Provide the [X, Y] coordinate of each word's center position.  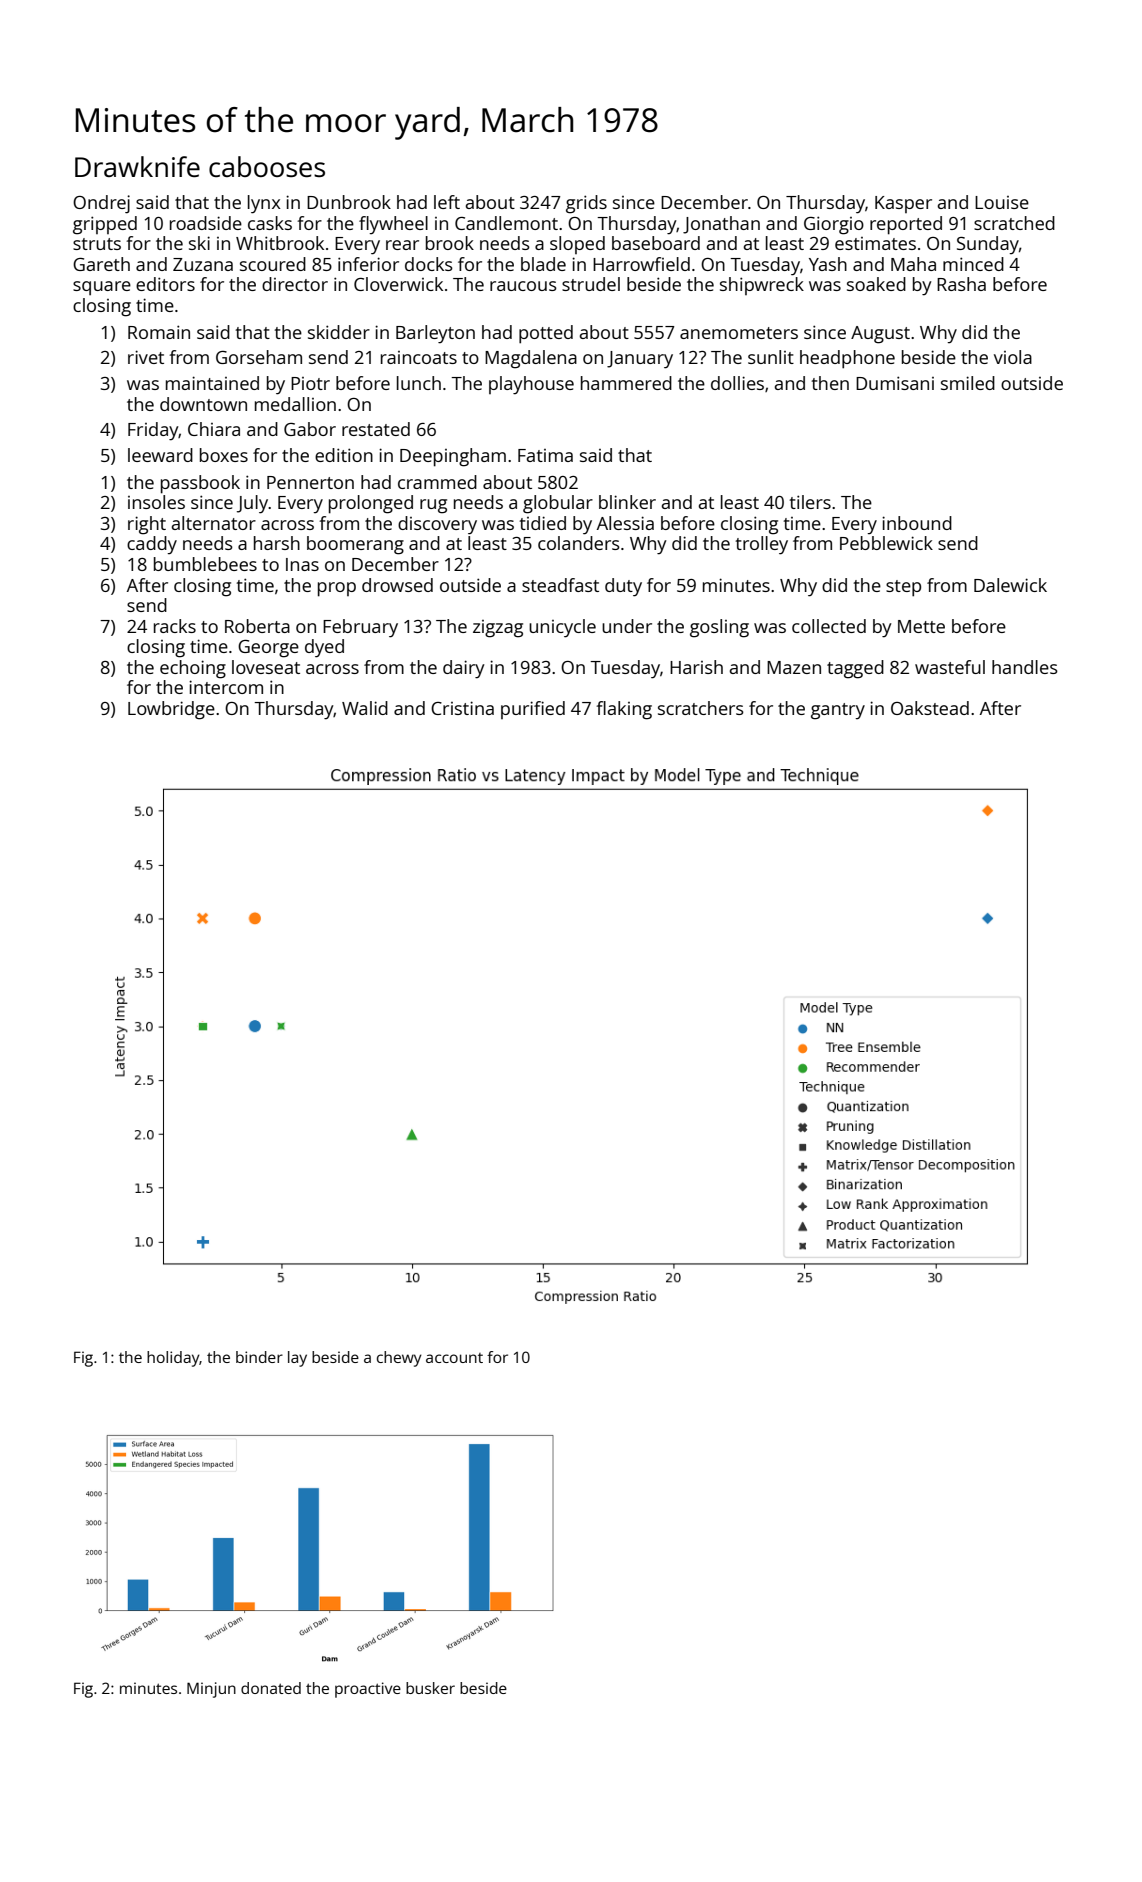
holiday [173, 1359]
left [447, 202]
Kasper [903, 204]
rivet [146, 357]
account [454, 1358]
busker [430, 1688]
